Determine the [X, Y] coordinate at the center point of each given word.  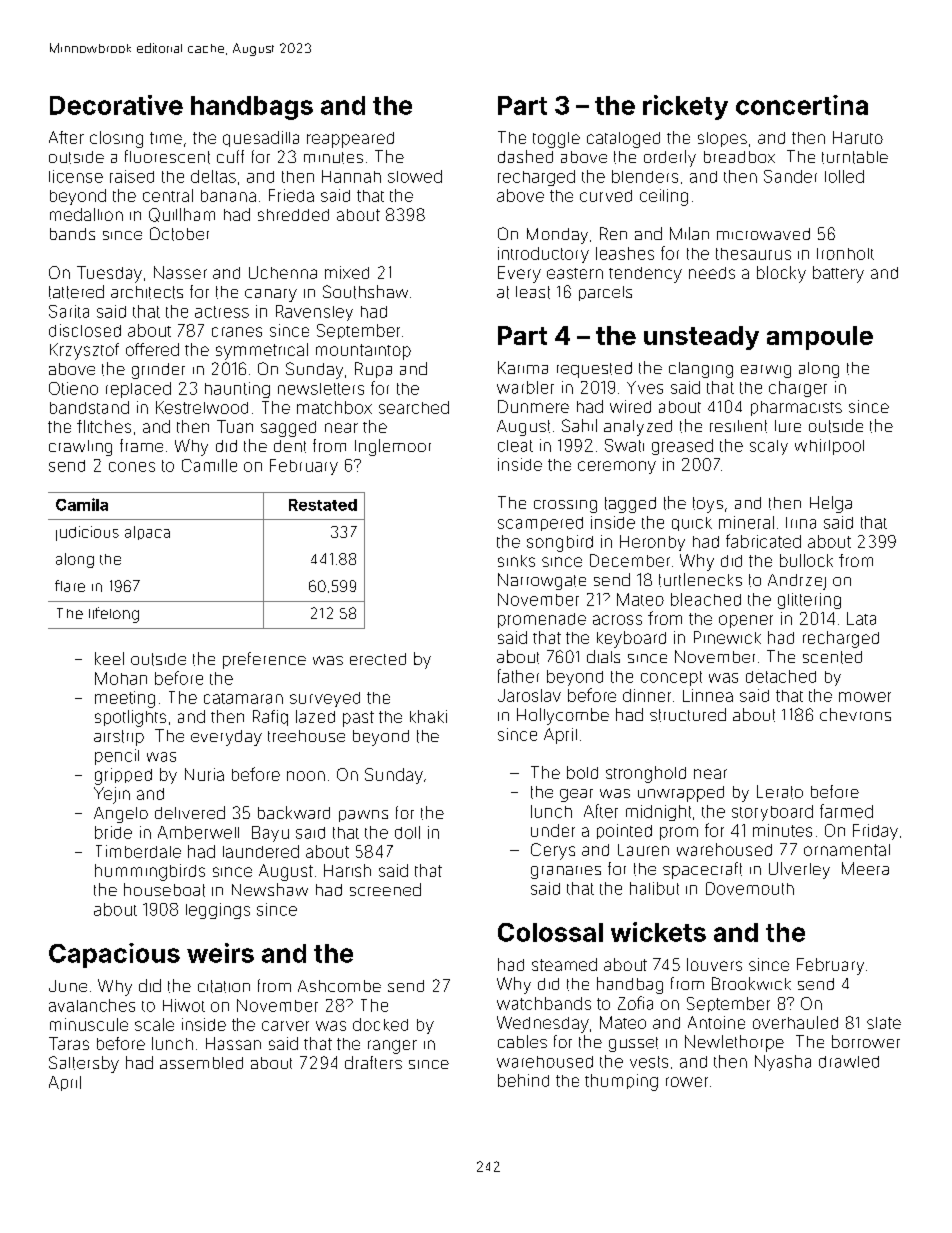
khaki [428, 716]
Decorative [116, 105]
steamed [564, 964]
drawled [849, 1062]
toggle [556, 140]
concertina [802, 105]
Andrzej [797, 582]
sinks [516, 561]
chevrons [855, 714]
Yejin [112, 795]
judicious [87, 533]
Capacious [114, 955]
